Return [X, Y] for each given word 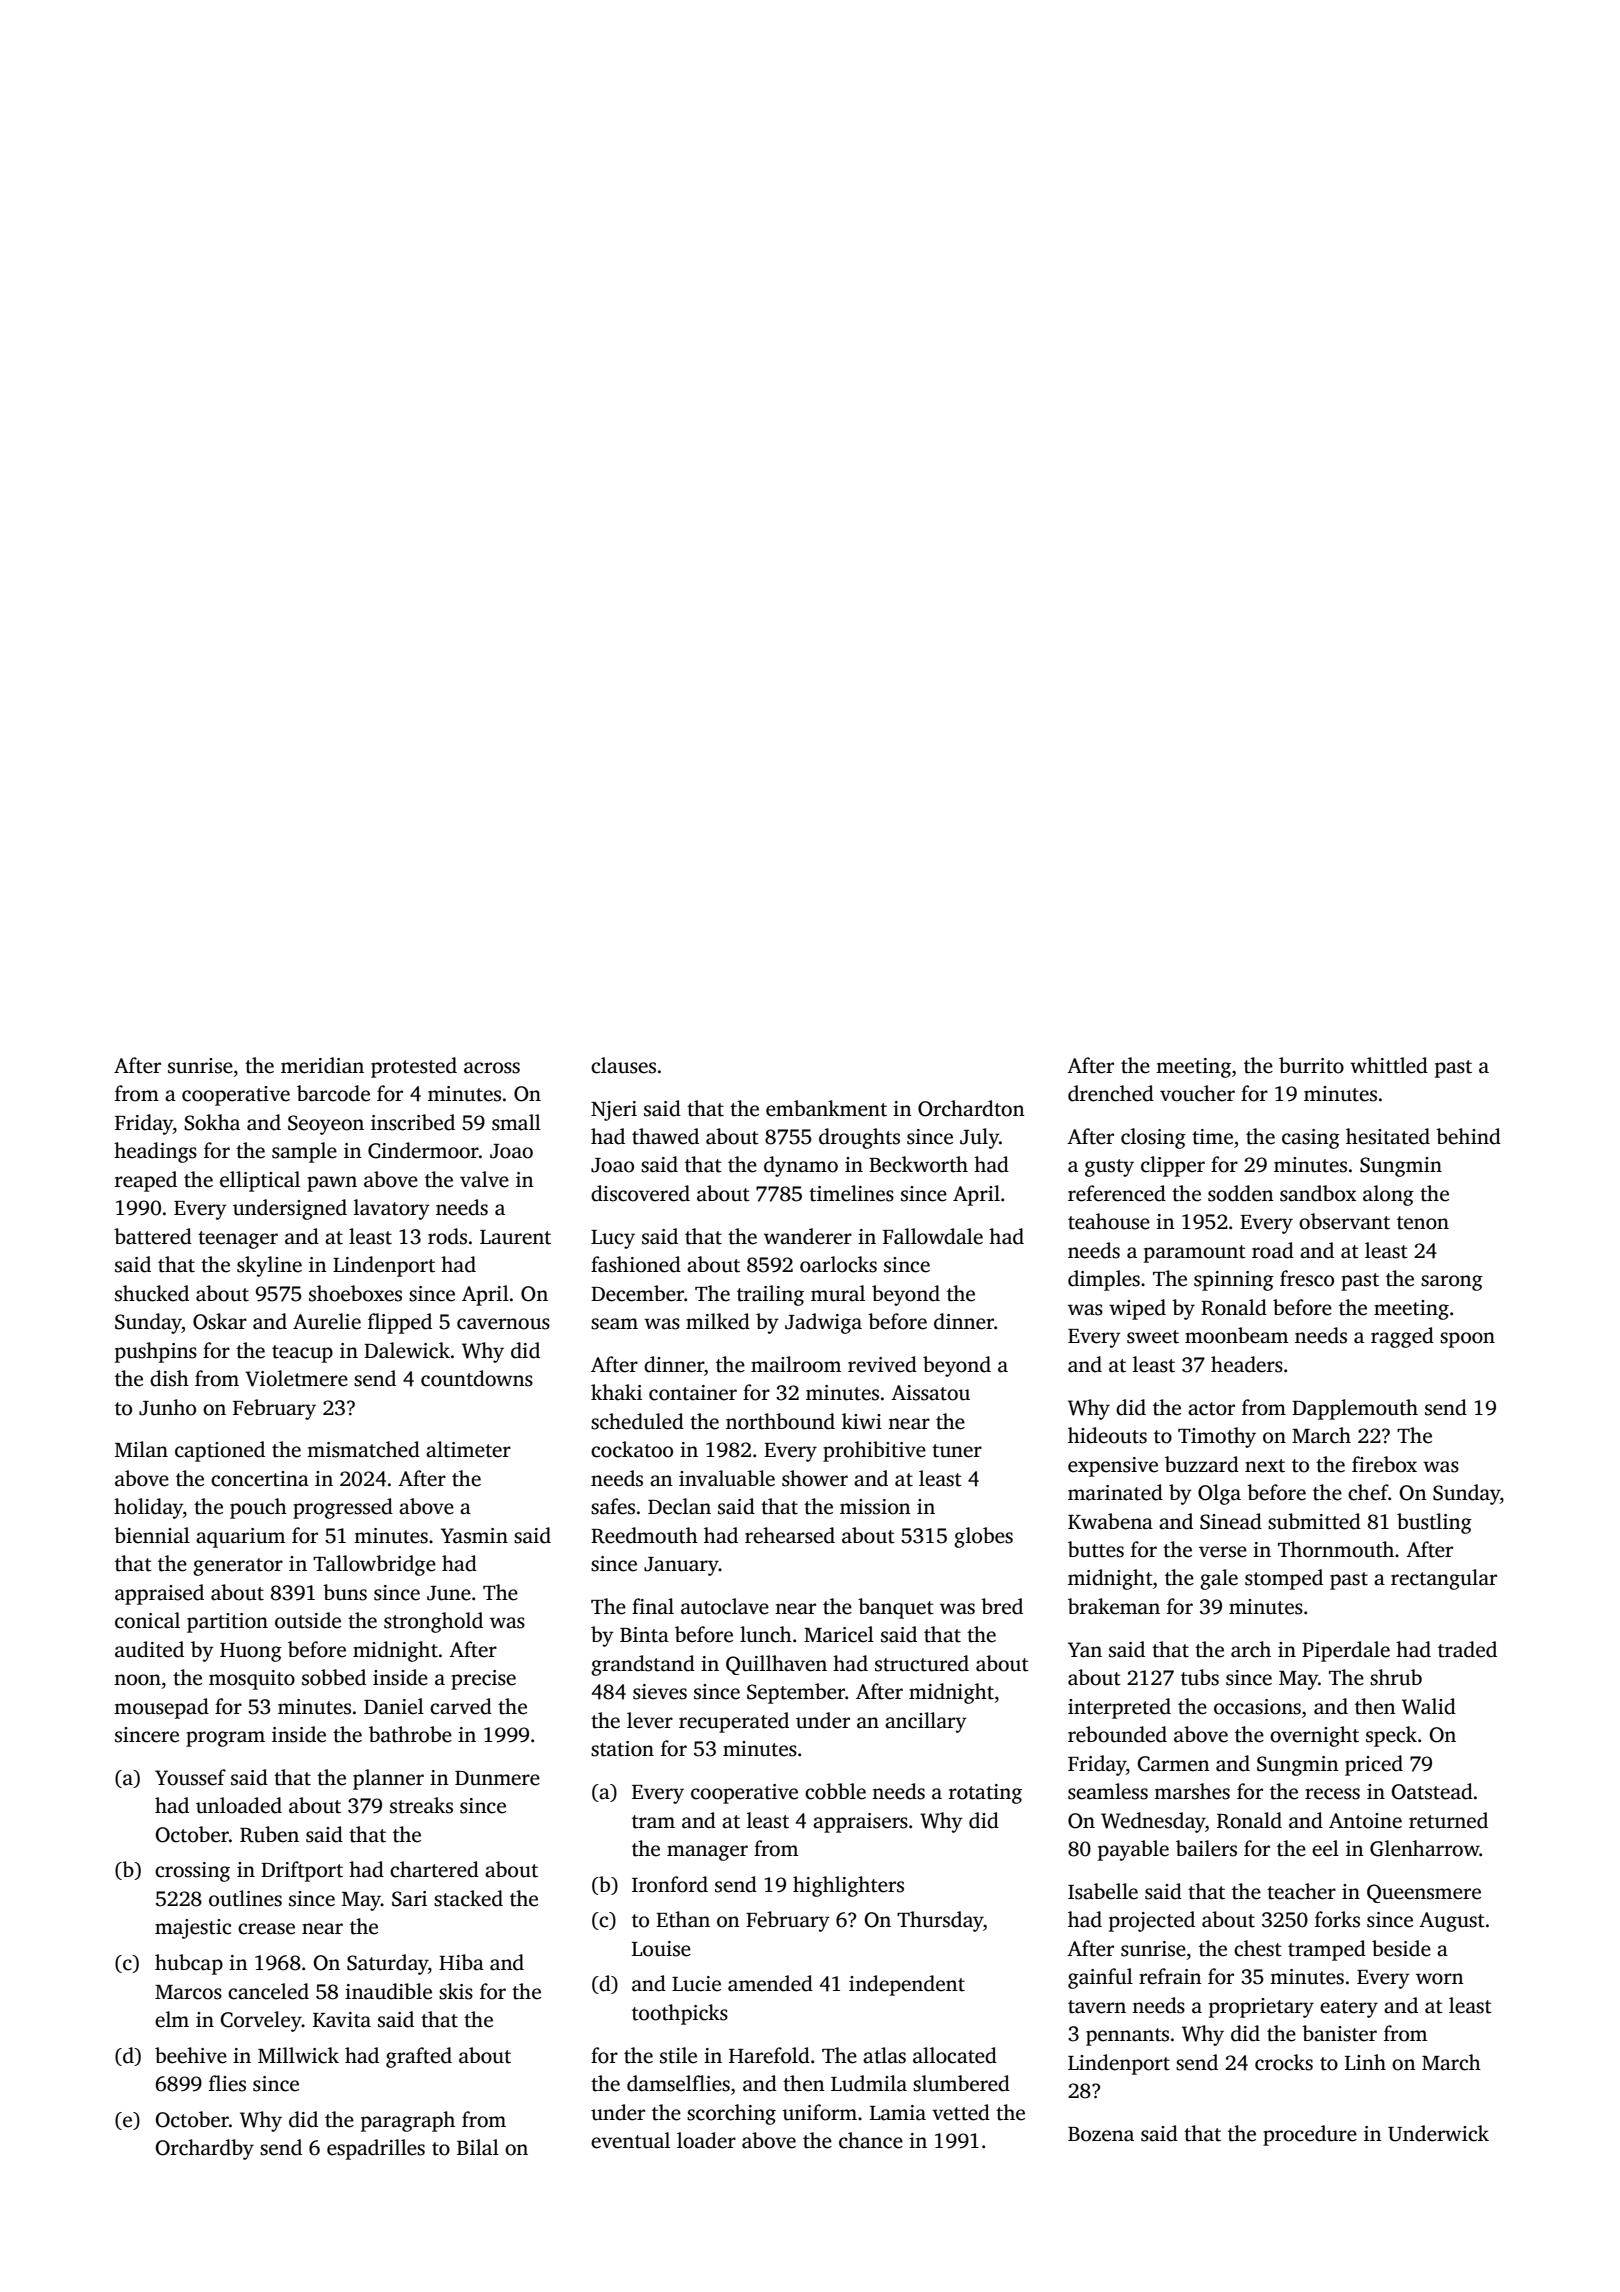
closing [1153, 1138]
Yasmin [474, 1536]
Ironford [670, 1884]
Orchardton [971, 1108]
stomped [1284, 1579]
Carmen [1173, 1764]
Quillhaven [776, 1665]
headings [155, 1152]
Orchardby [204, 2149]
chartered [434, 1869]
